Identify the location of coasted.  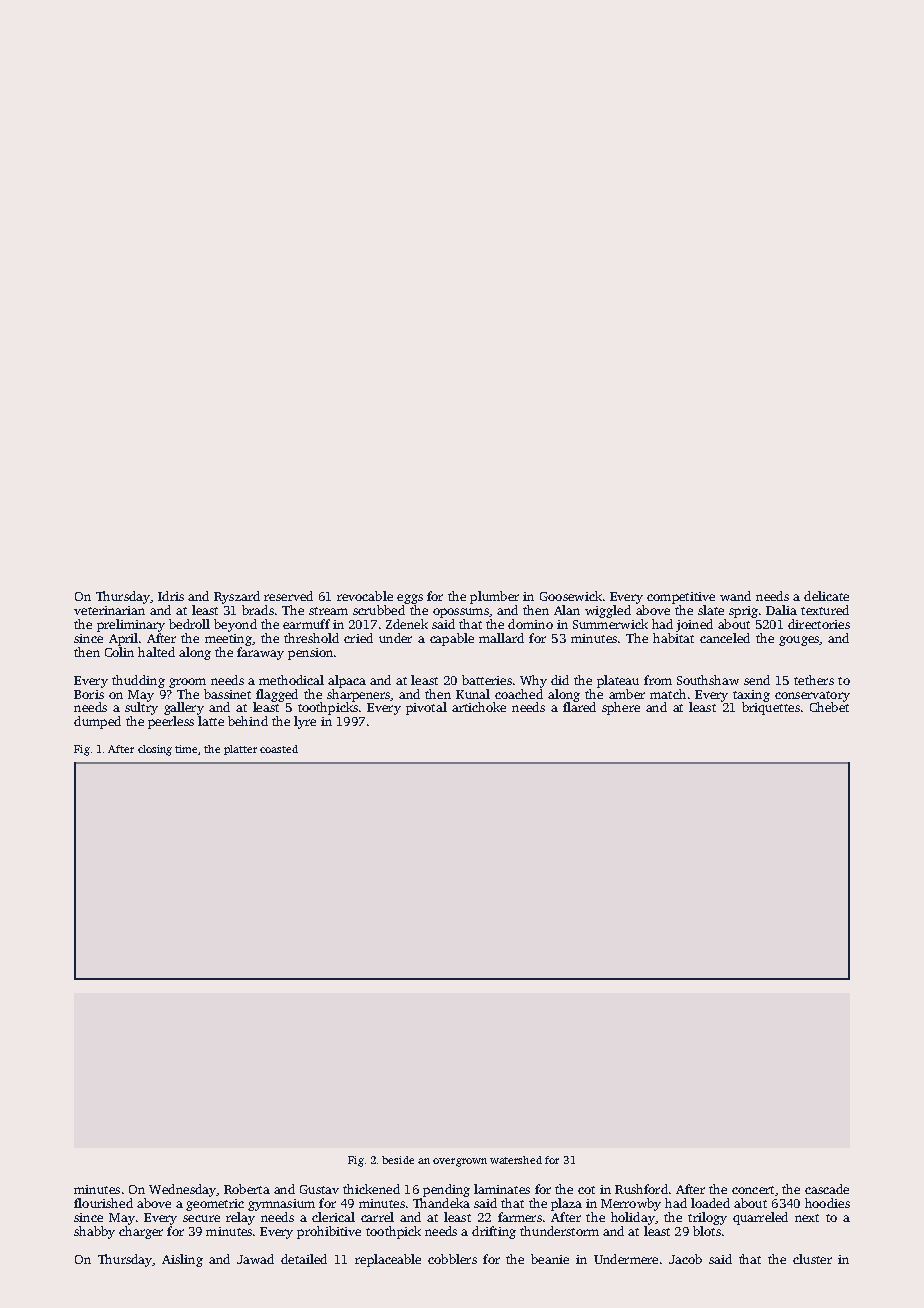
(279, 749).
